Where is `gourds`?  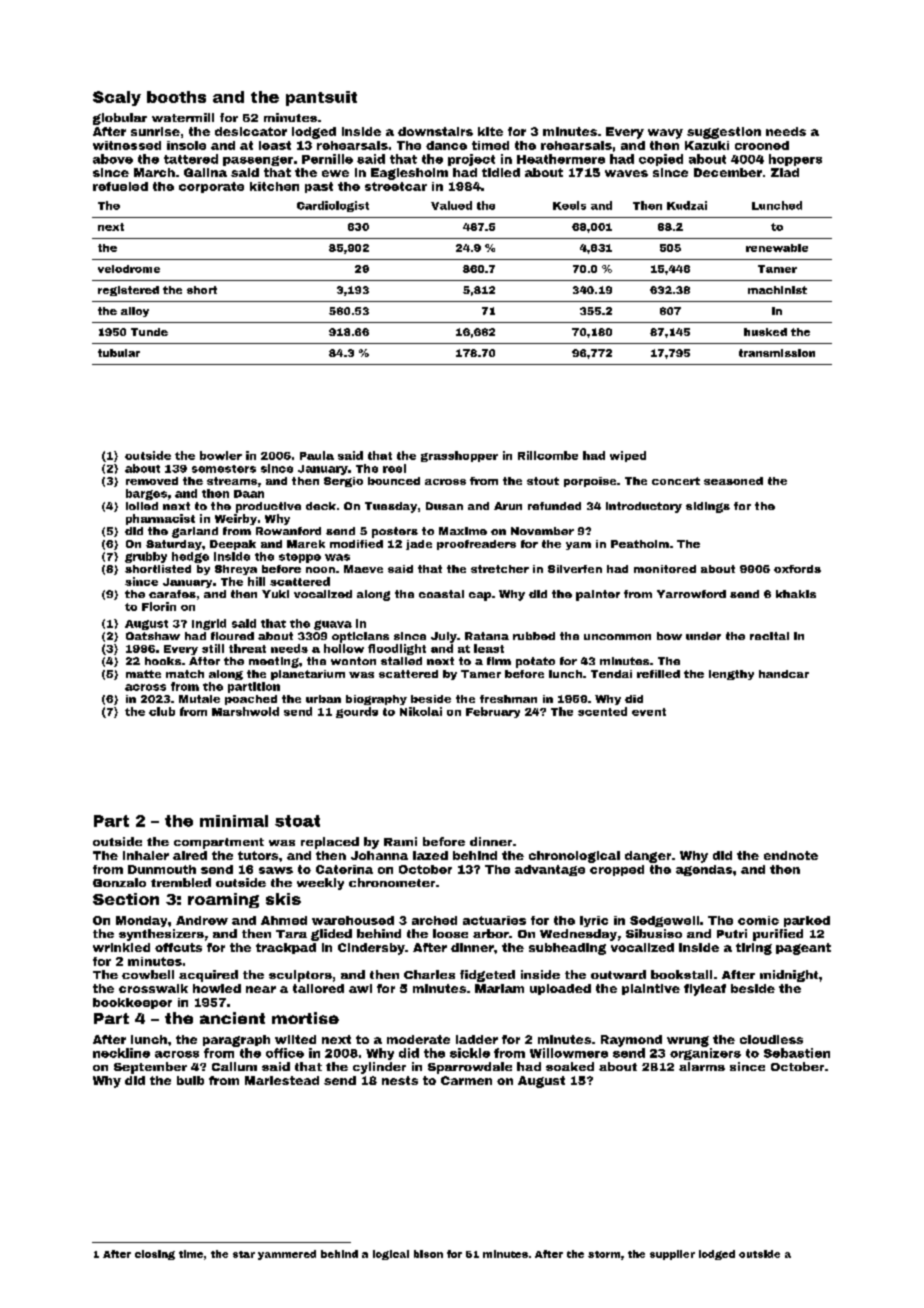 gourds is located at coordinates (357, 712).
